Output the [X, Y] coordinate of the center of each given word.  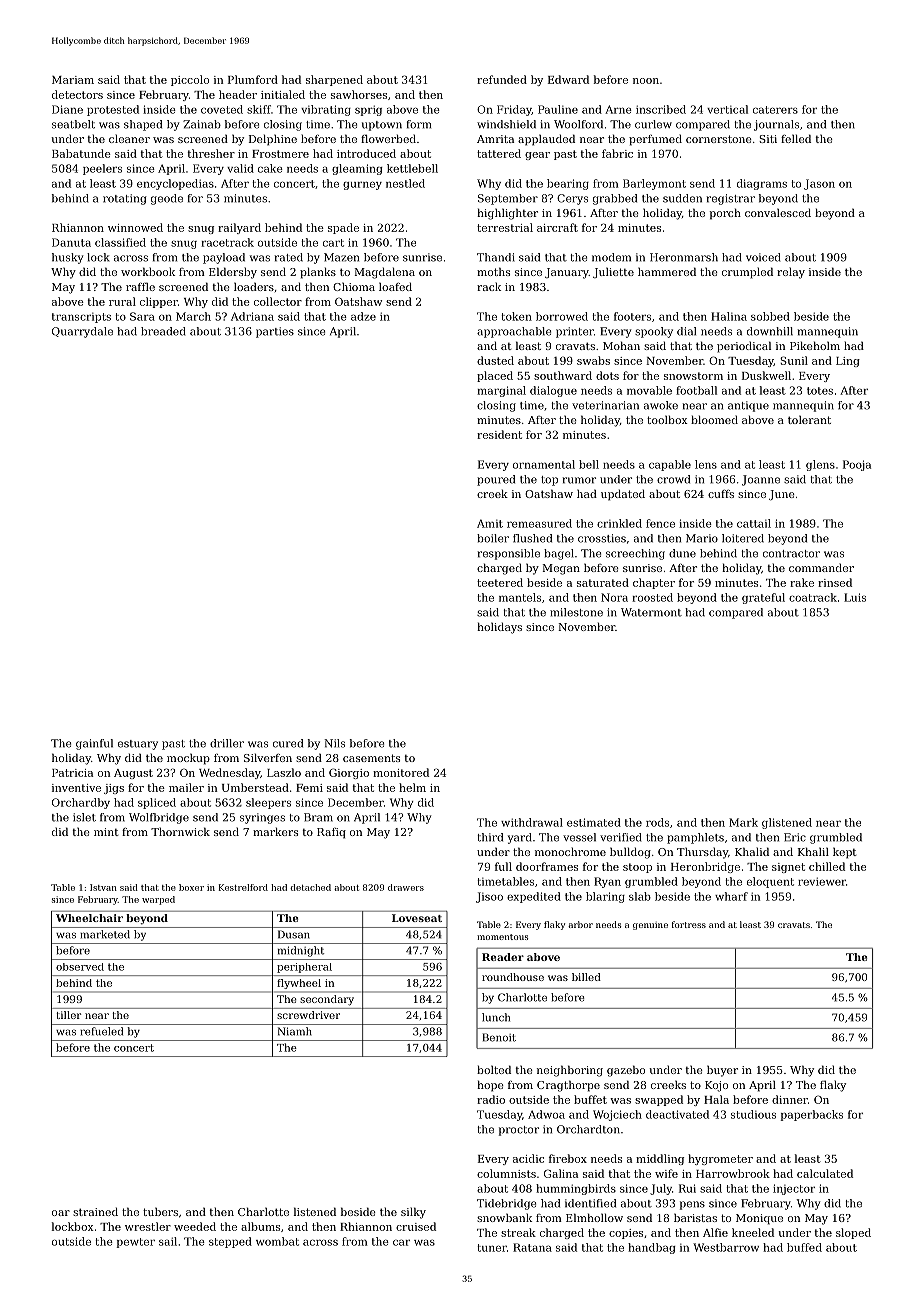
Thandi [496, 257]
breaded [163, 331]
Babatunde [81, 153]
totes [820, 391]
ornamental [544, 464]
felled [796, 138]
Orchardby [81, 803]
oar [61, 1213]
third [490, 837]
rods [657, 822]
